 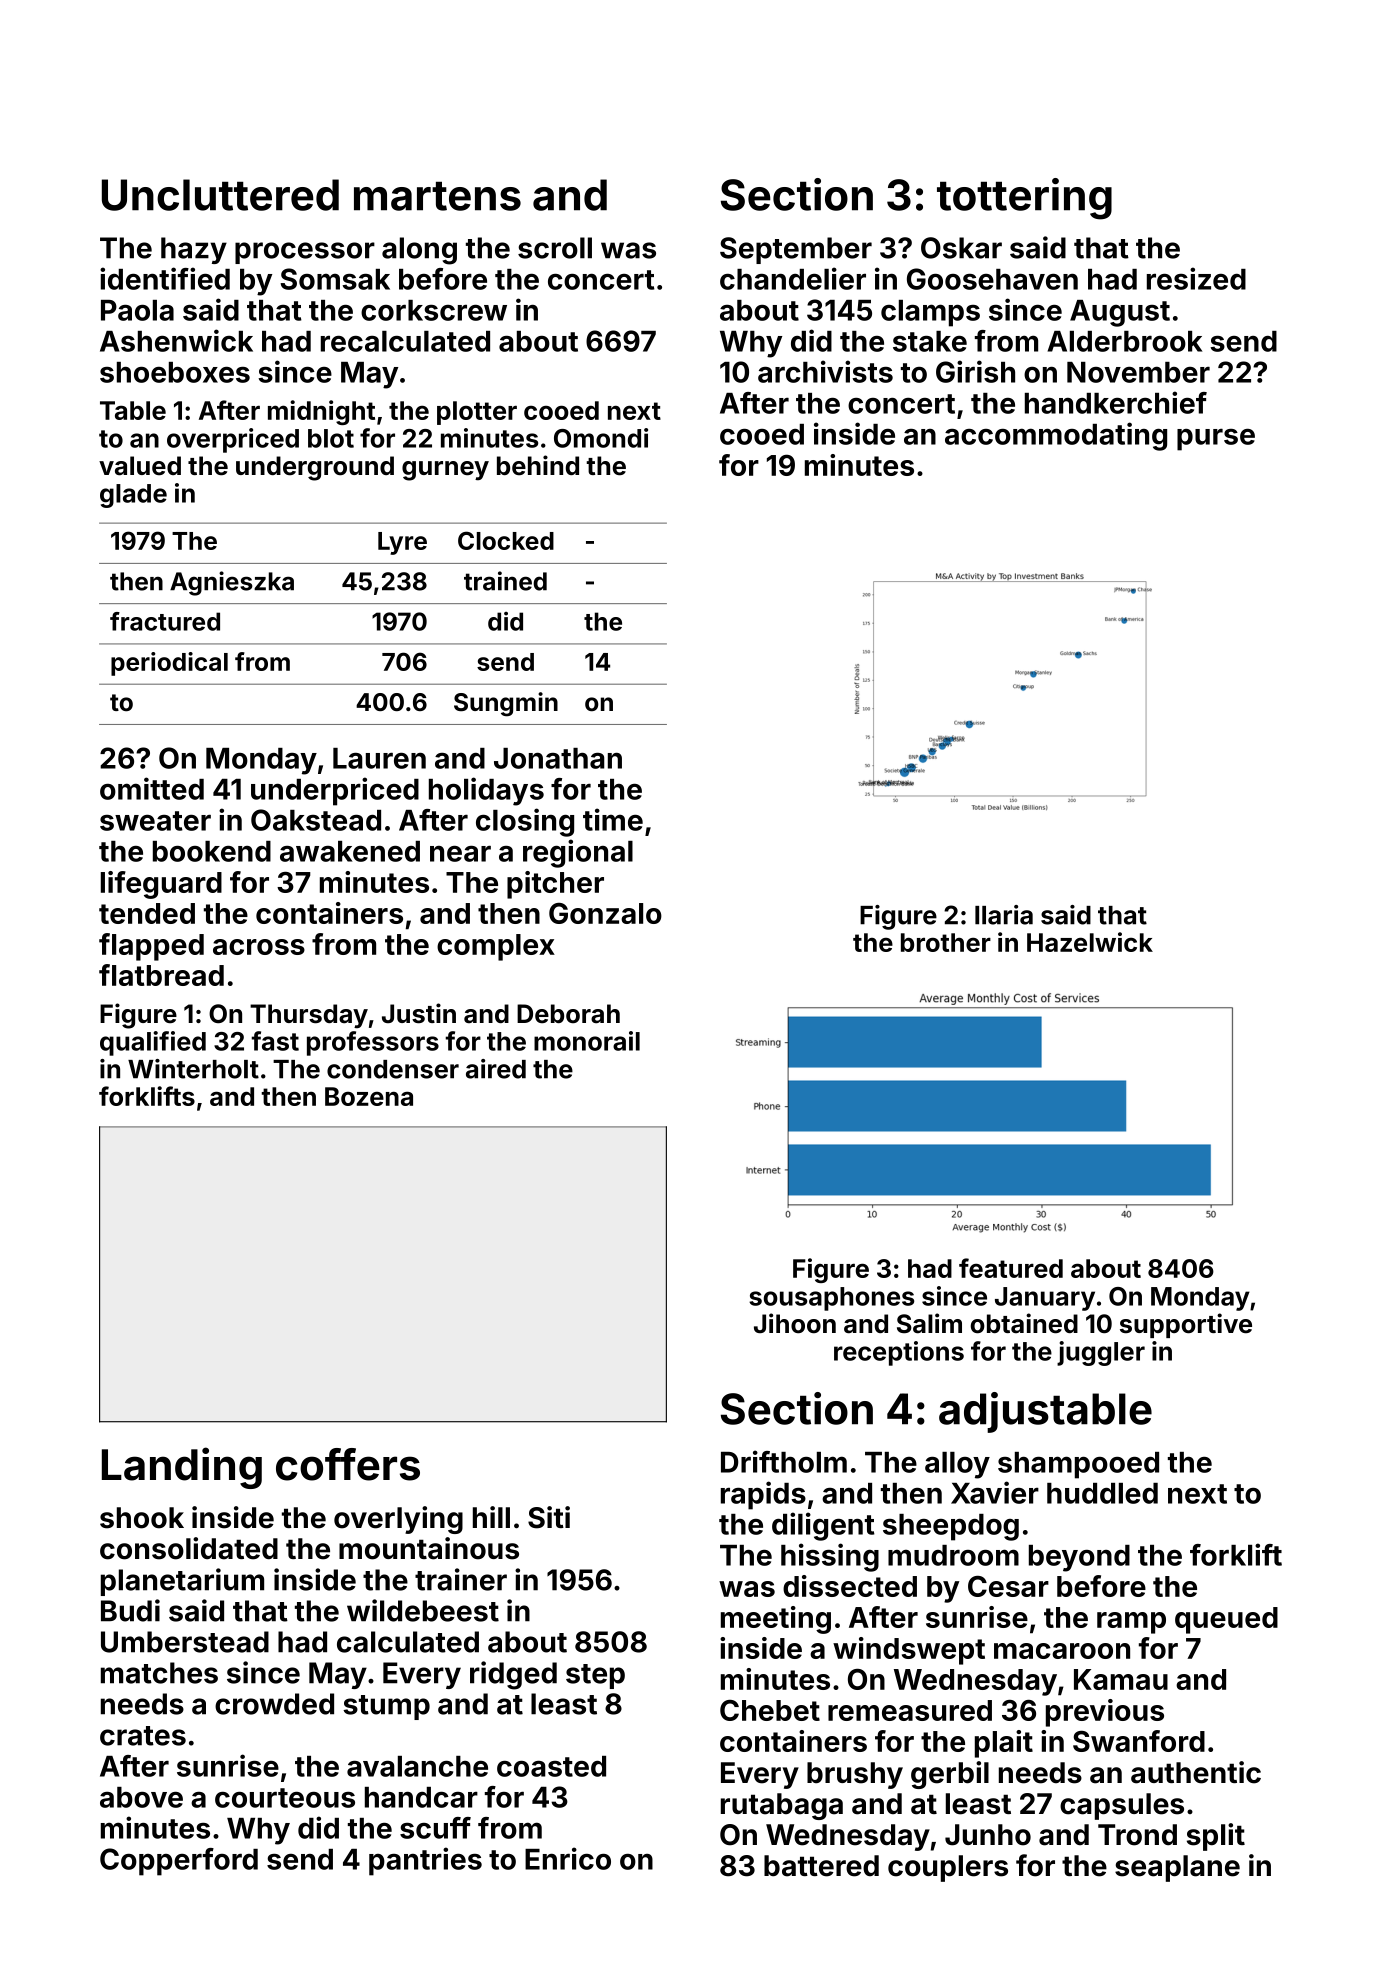 What do you see at coordinates (821, 1866) in the page?
I see `battered` at bounding box center [821, 1866].
